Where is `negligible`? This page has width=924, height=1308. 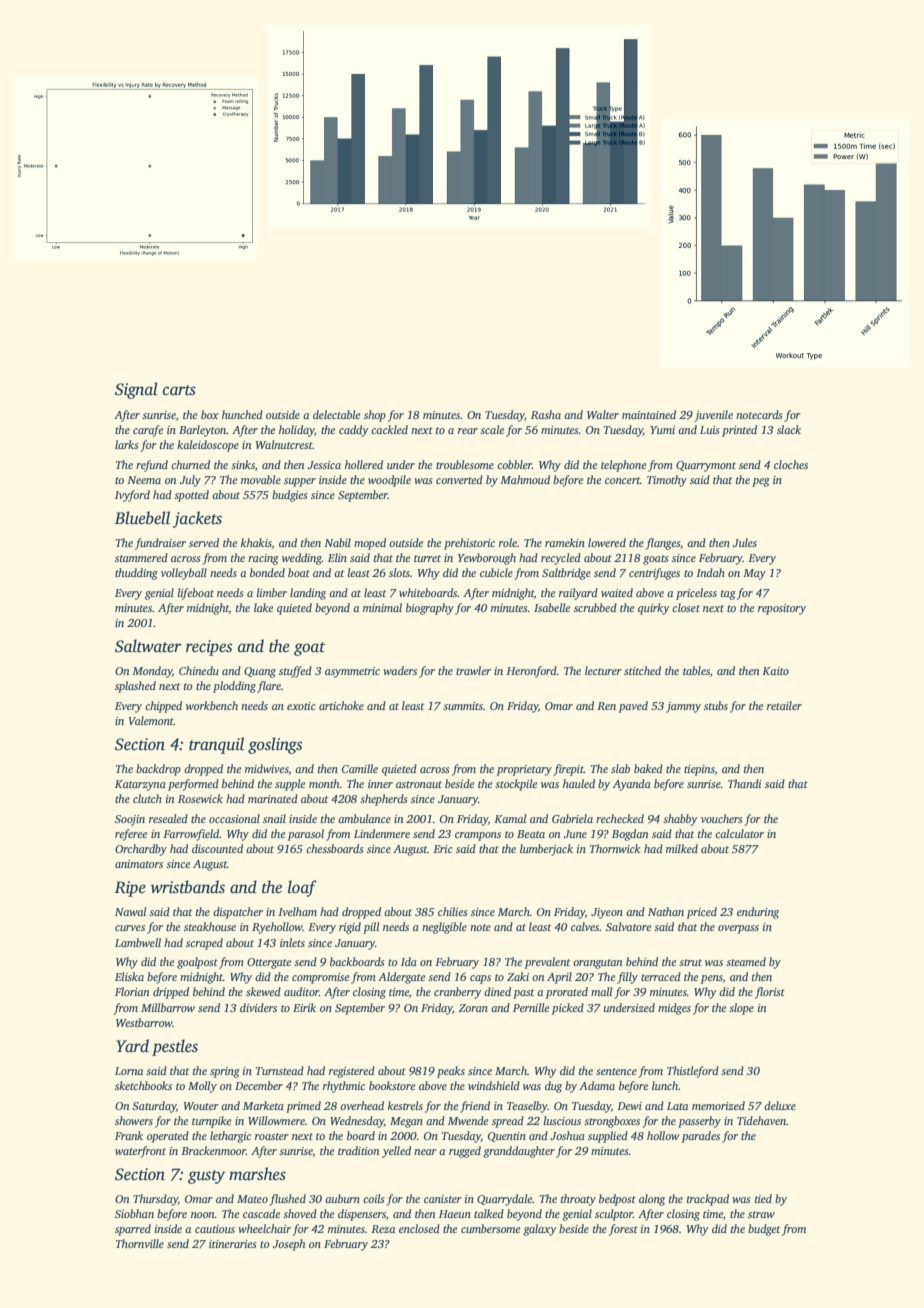 negligible is located at coordinates (444, 928).
